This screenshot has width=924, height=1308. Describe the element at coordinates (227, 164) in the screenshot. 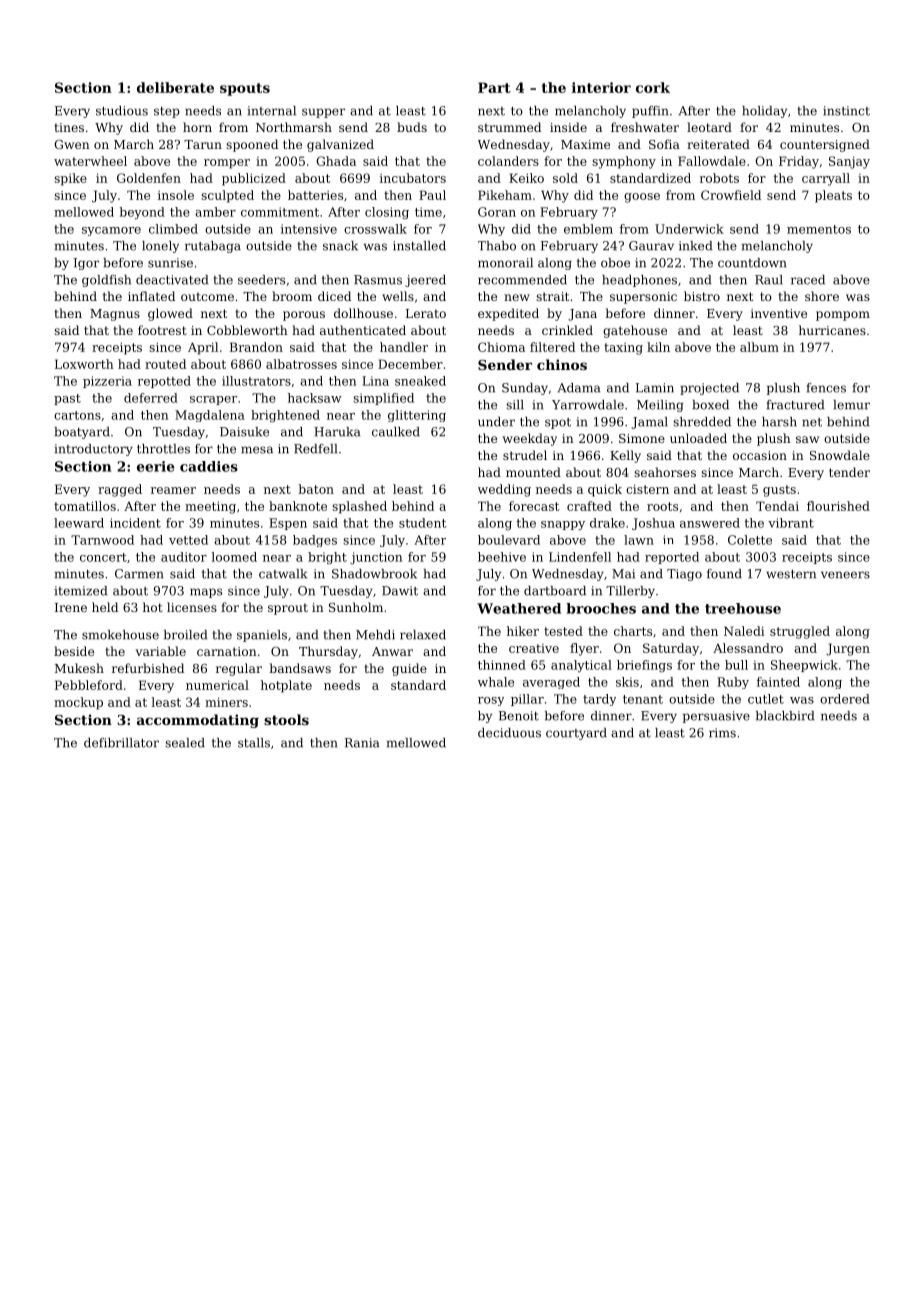

I see `romper` at that location.
